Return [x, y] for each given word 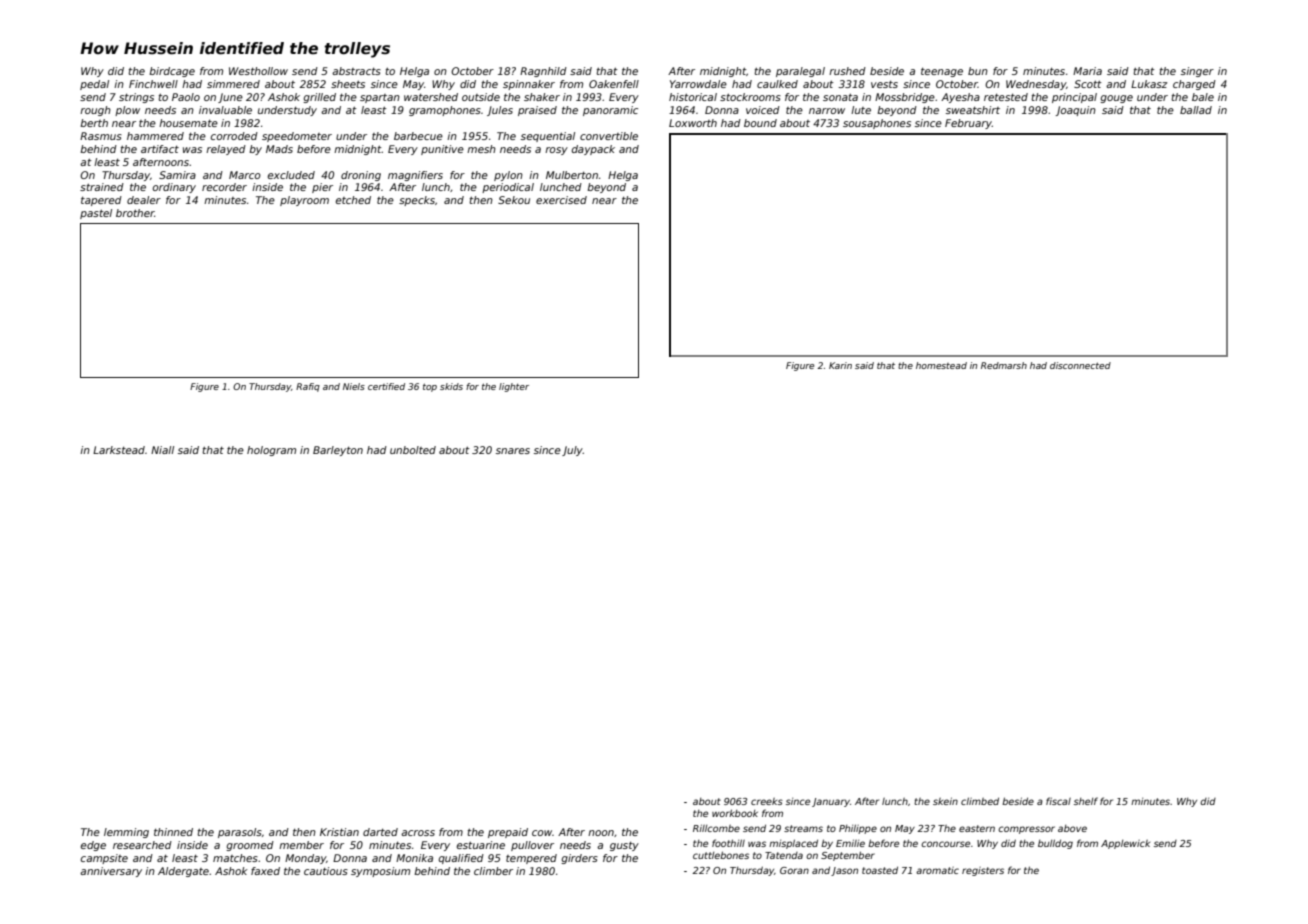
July [572, 451]
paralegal [800, 72]
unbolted [413, 450]
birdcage [172, 72]
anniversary [111, 872]
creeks [767, 801]
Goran [794, 870]
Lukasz [1149, 84]
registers [983, 871]
